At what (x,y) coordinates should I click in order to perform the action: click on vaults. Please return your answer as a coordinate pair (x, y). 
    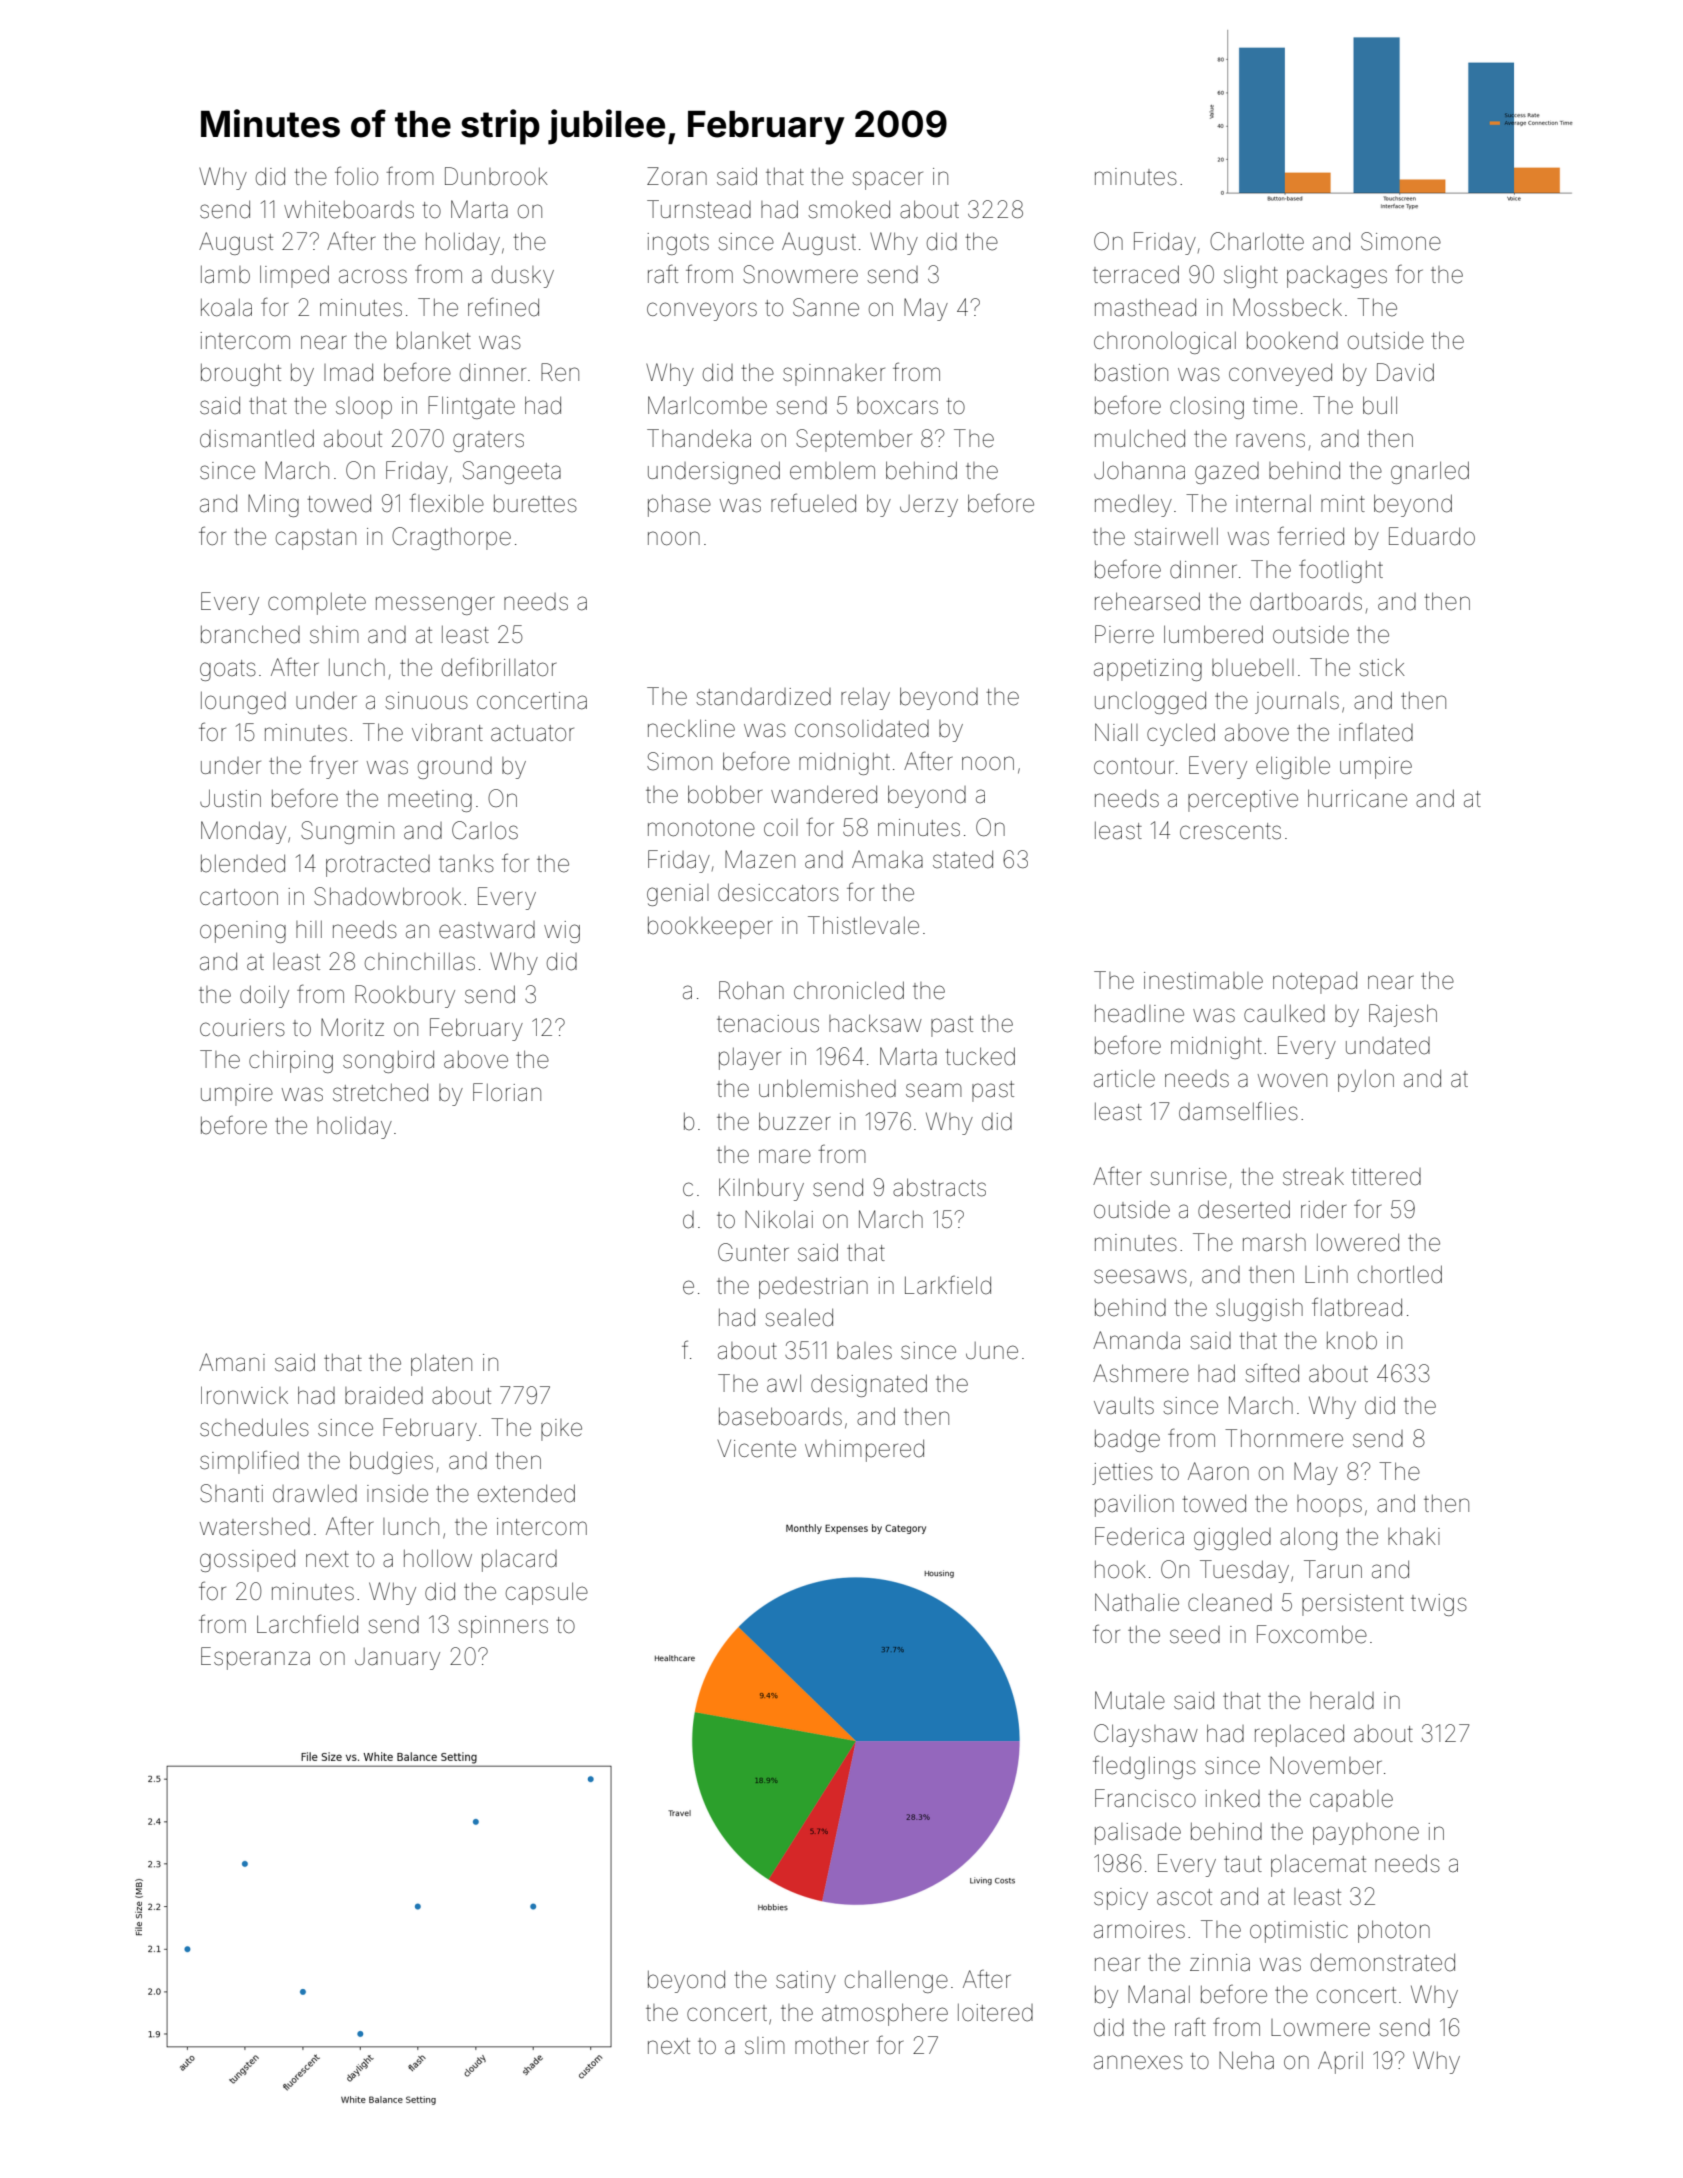
    Looking at the image, I should click on (1124, 1405).
